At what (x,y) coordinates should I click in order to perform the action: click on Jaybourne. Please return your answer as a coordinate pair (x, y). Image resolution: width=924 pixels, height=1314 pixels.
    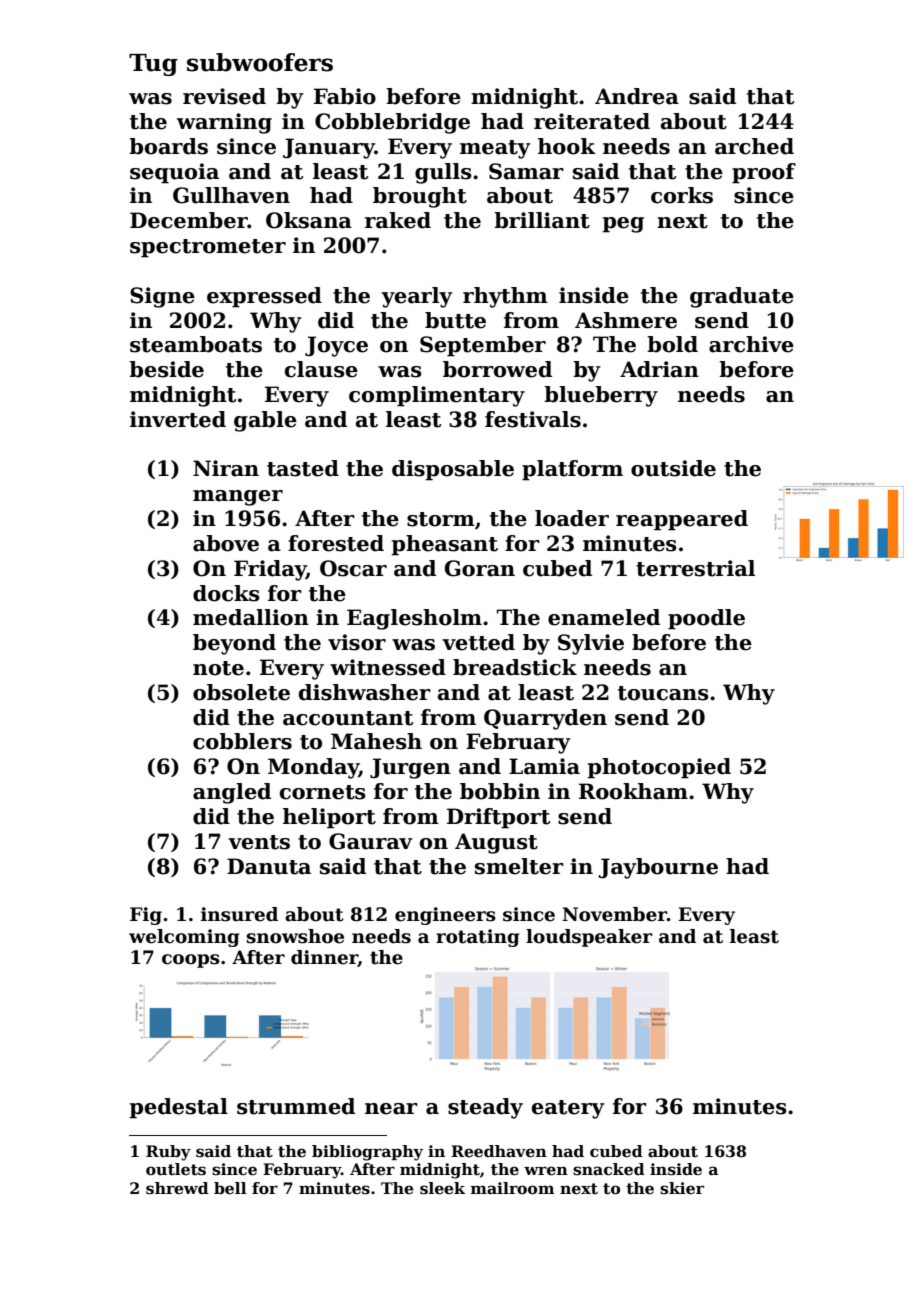
    Looking at the image, I should click on (658, 868).
